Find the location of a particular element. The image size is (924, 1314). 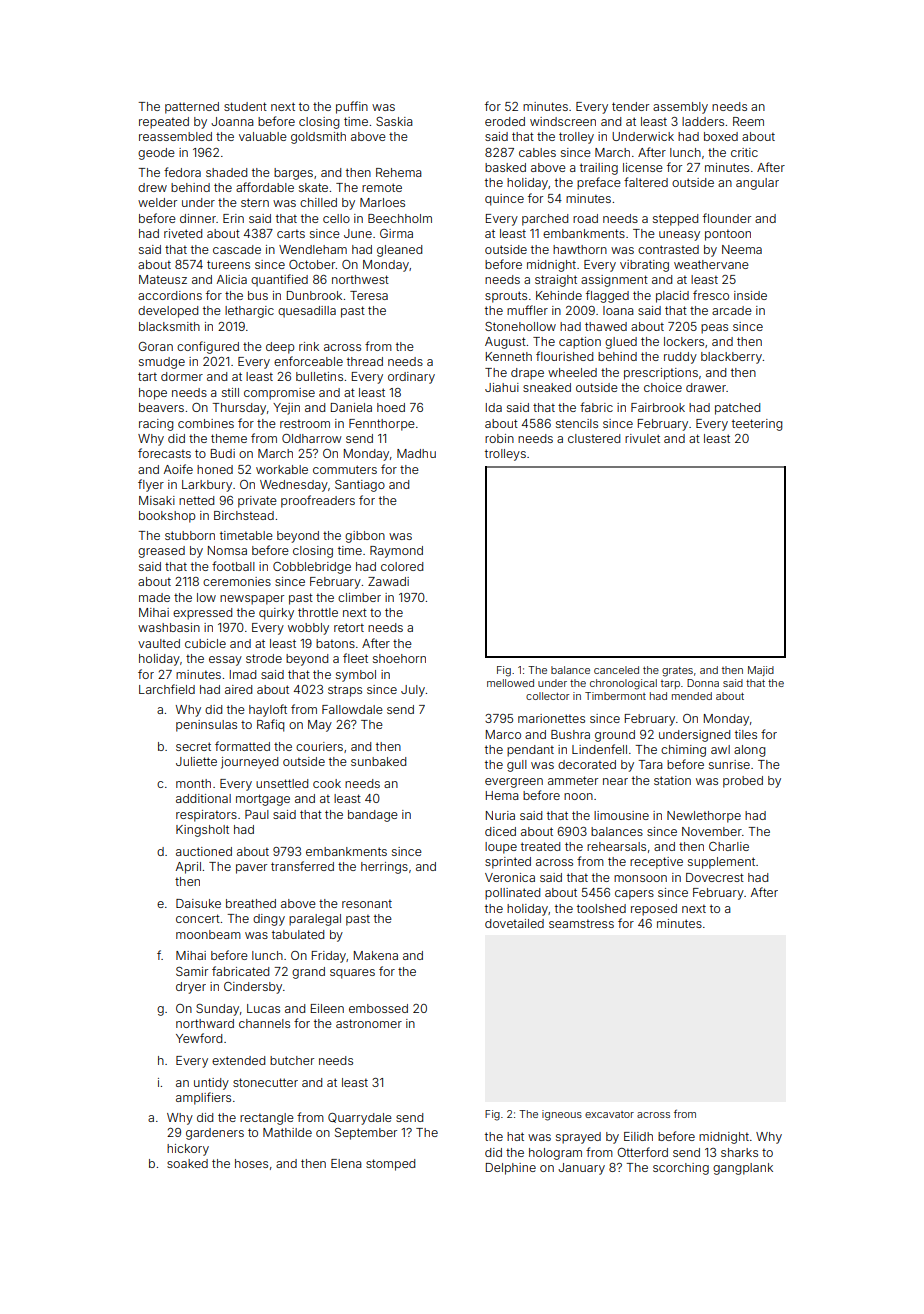

herrings is located at coordinates (384, 868).
